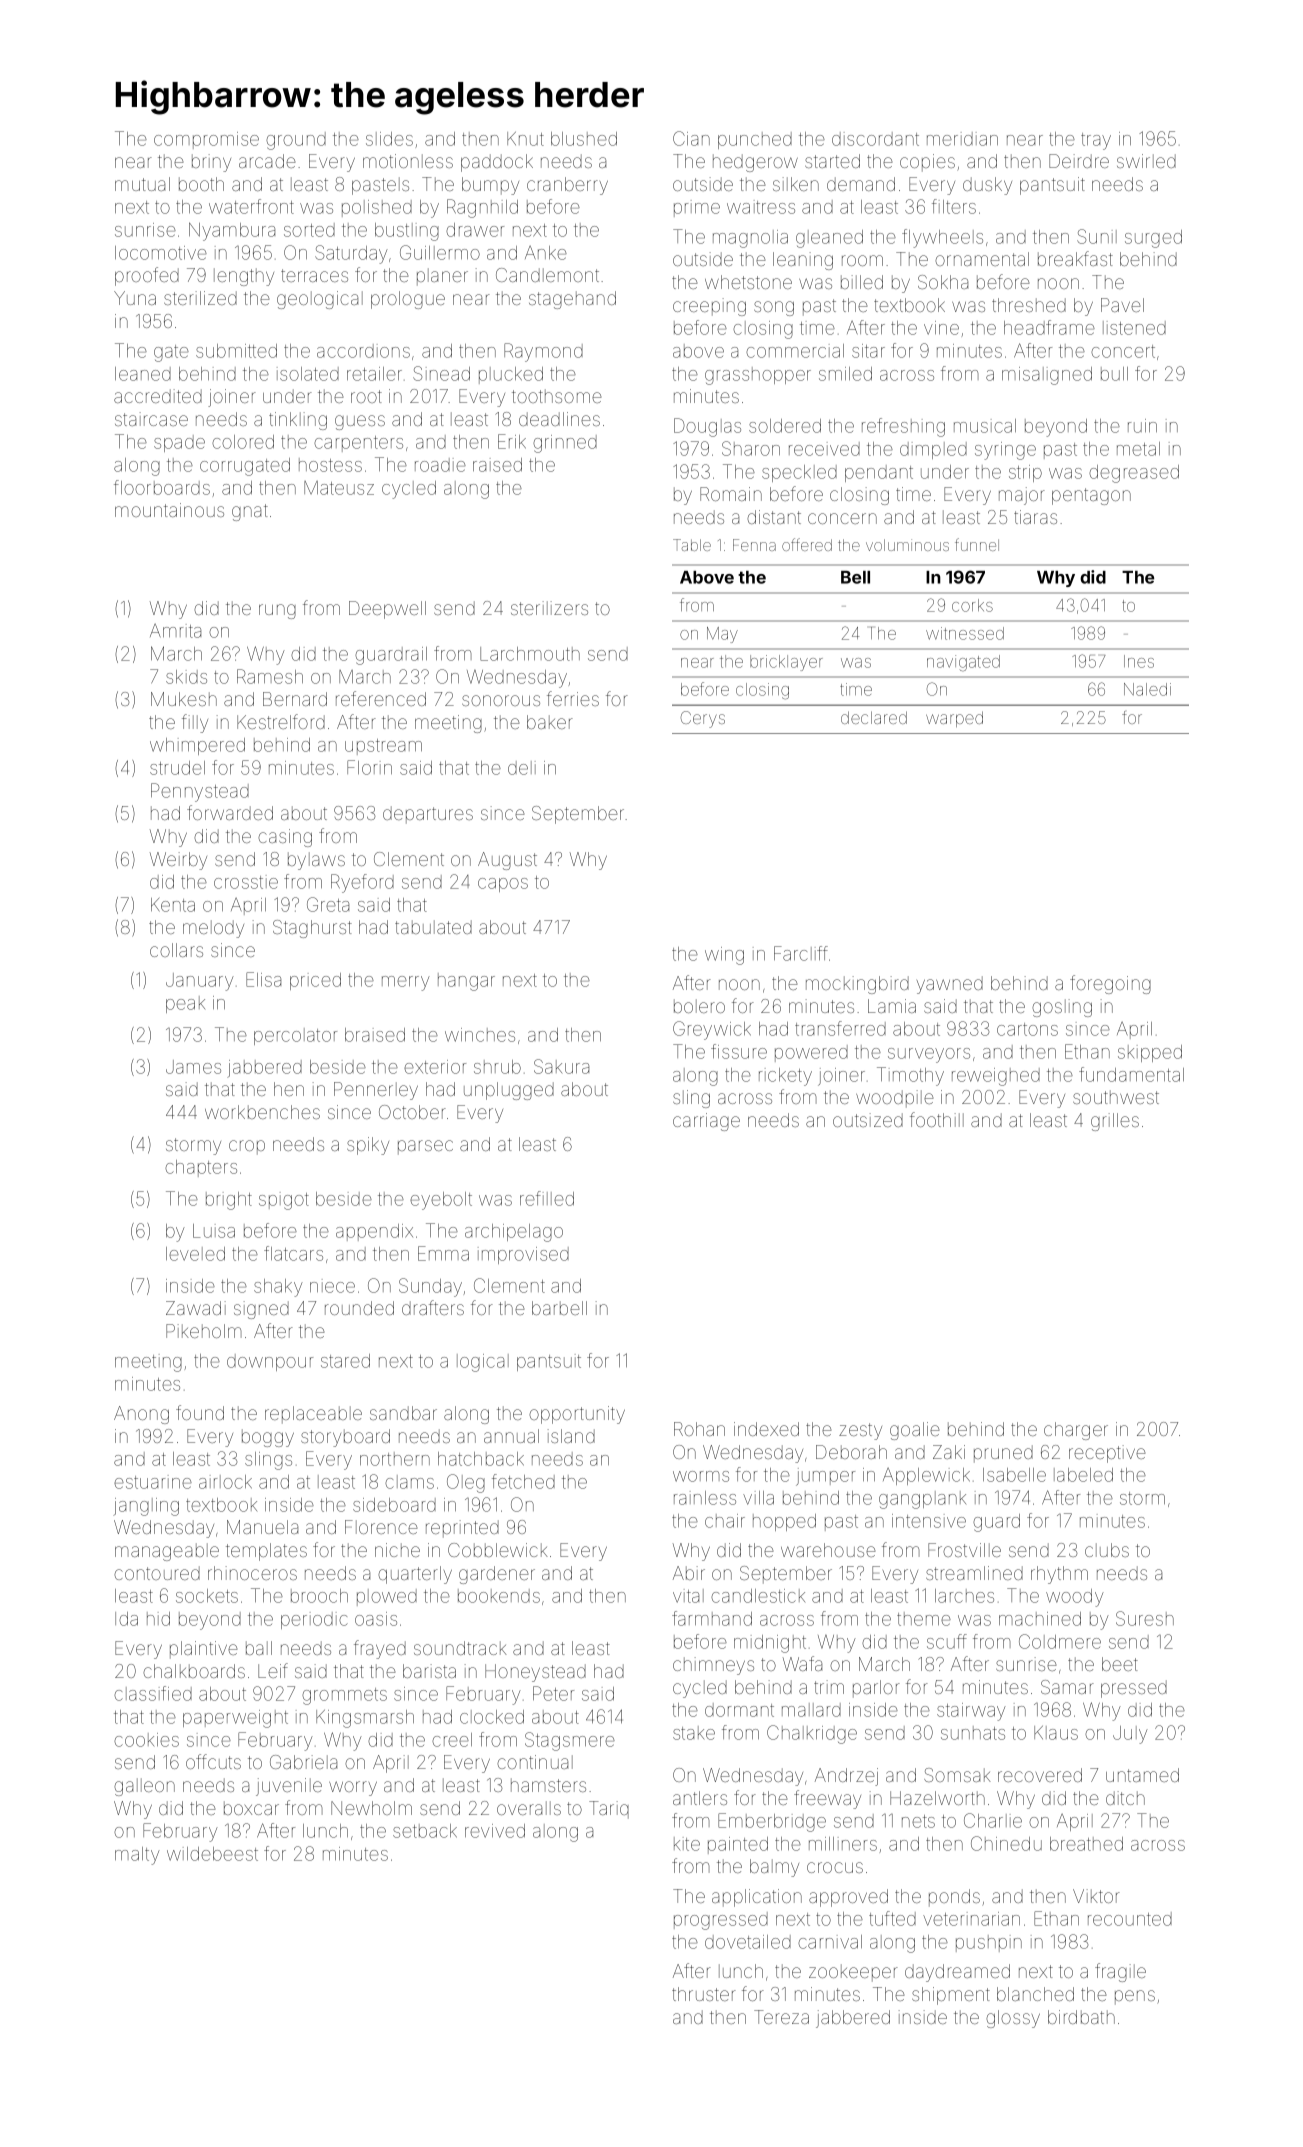 Image resolution: width=1303 pixels, height=2147 pixels. What do you see at coordinates (212, 1854) in the page?
I see `wildebeest` at bounding box center [212, 1854].
